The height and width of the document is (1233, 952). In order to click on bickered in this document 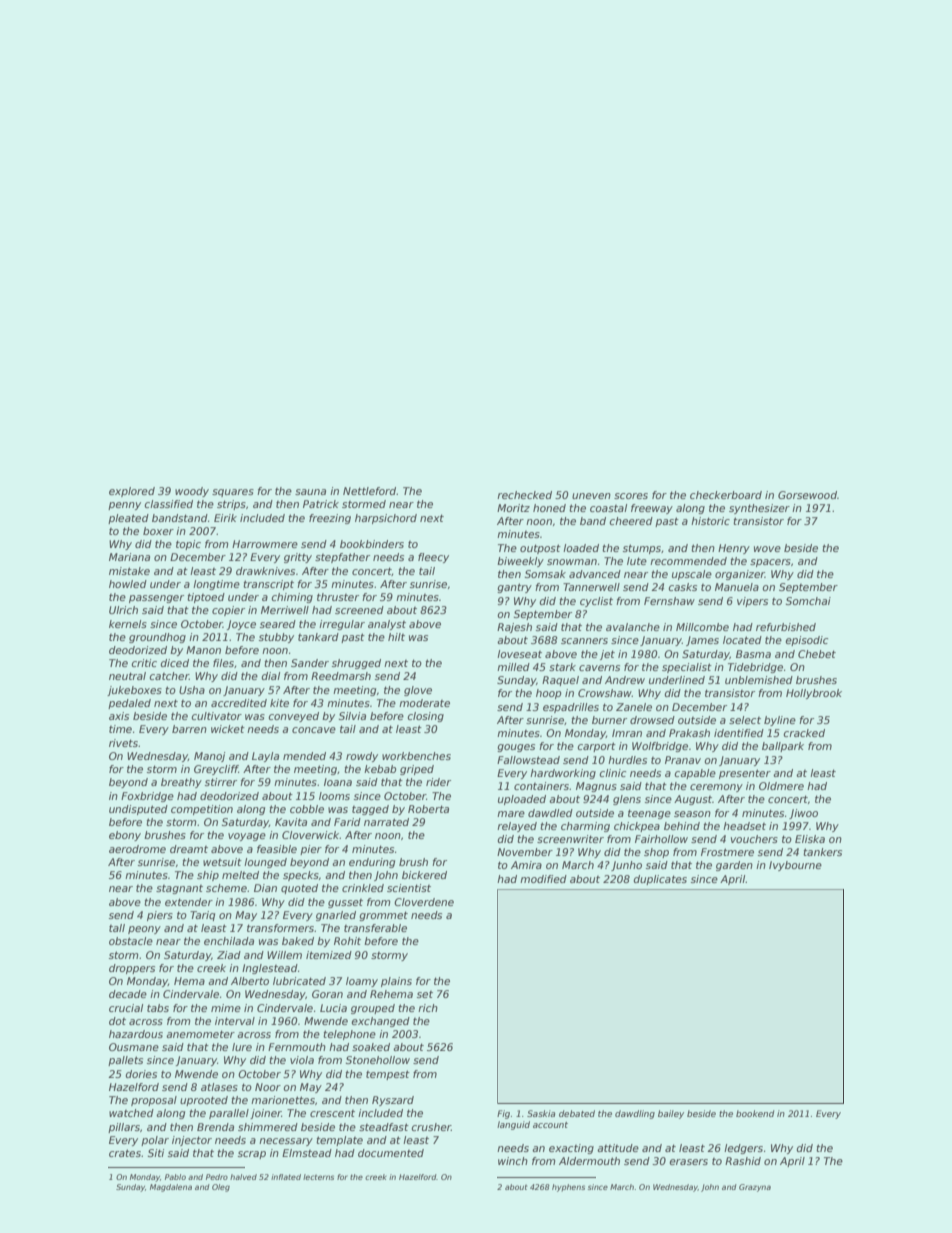, I will do `click(424, 875)`.
